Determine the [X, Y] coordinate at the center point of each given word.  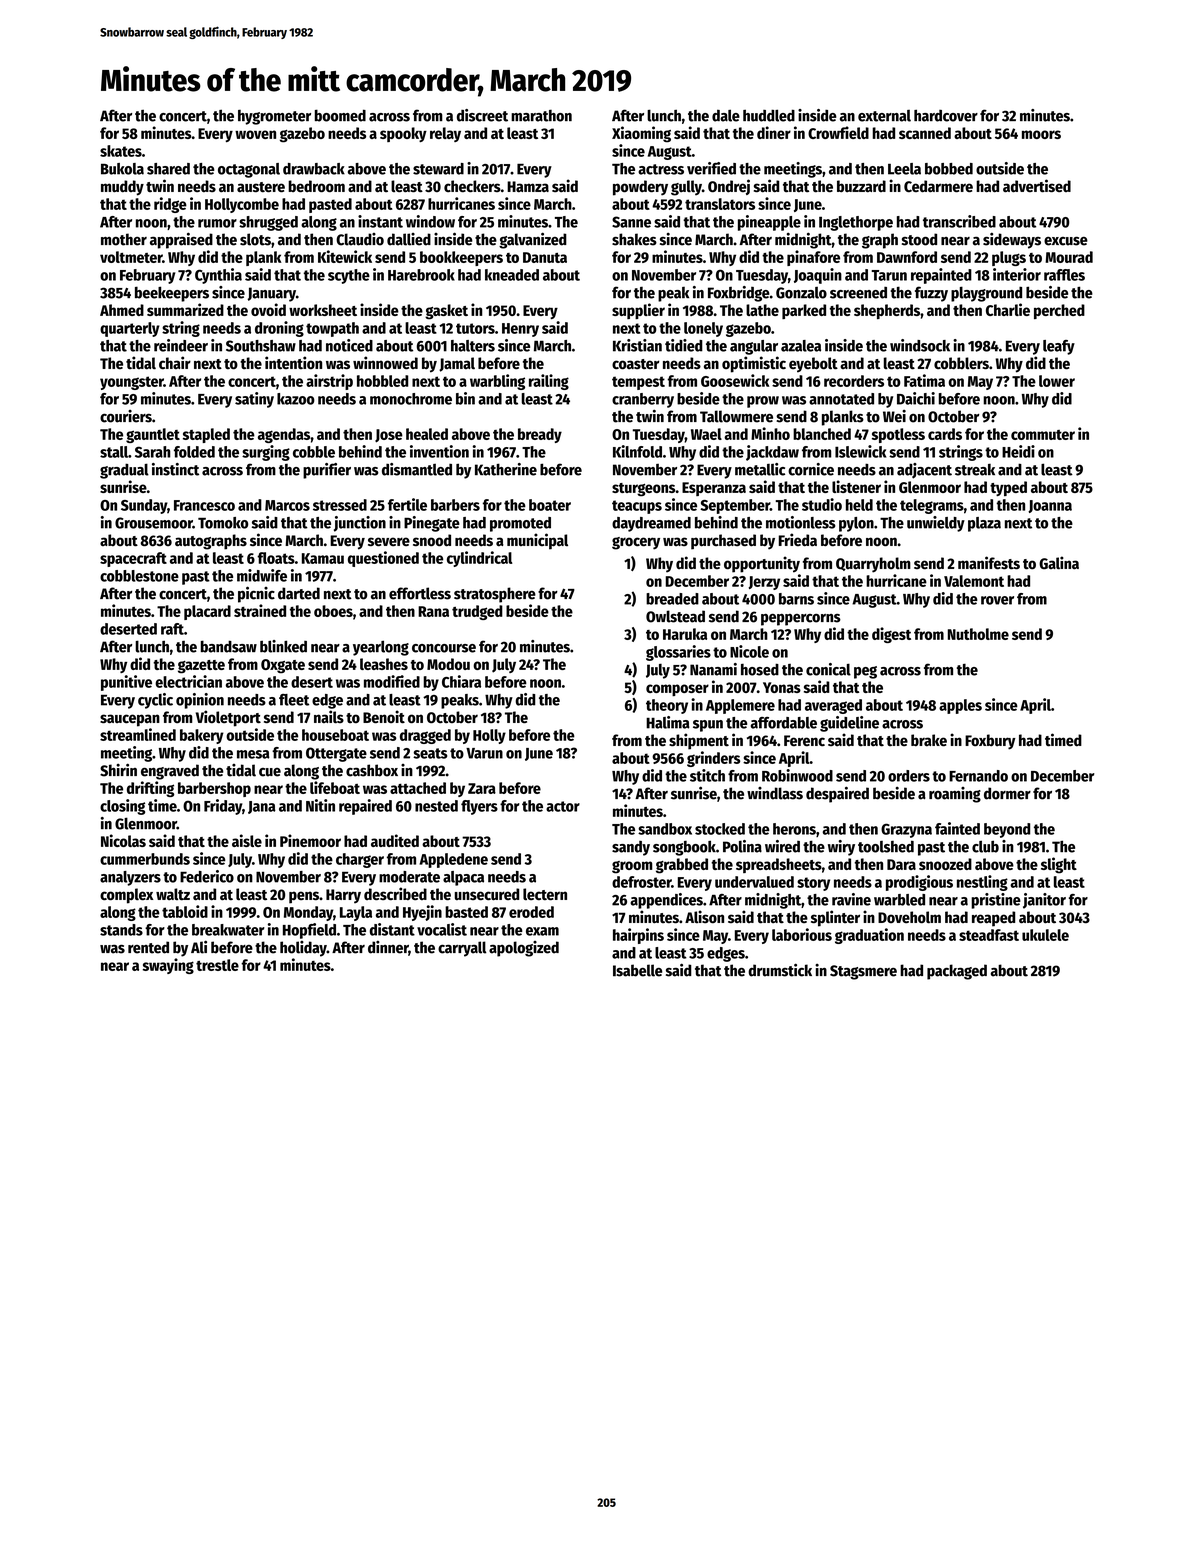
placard [207, 612]
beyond [1007, 830]
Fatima [924, 380]
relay [445, 134]
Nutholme [978, 634]
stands [121, 930]
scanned [925, 133]
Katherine [506, 469]
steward [438, 169]
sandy [631, 848]
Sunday [144, 506]
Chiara [461, 681]
